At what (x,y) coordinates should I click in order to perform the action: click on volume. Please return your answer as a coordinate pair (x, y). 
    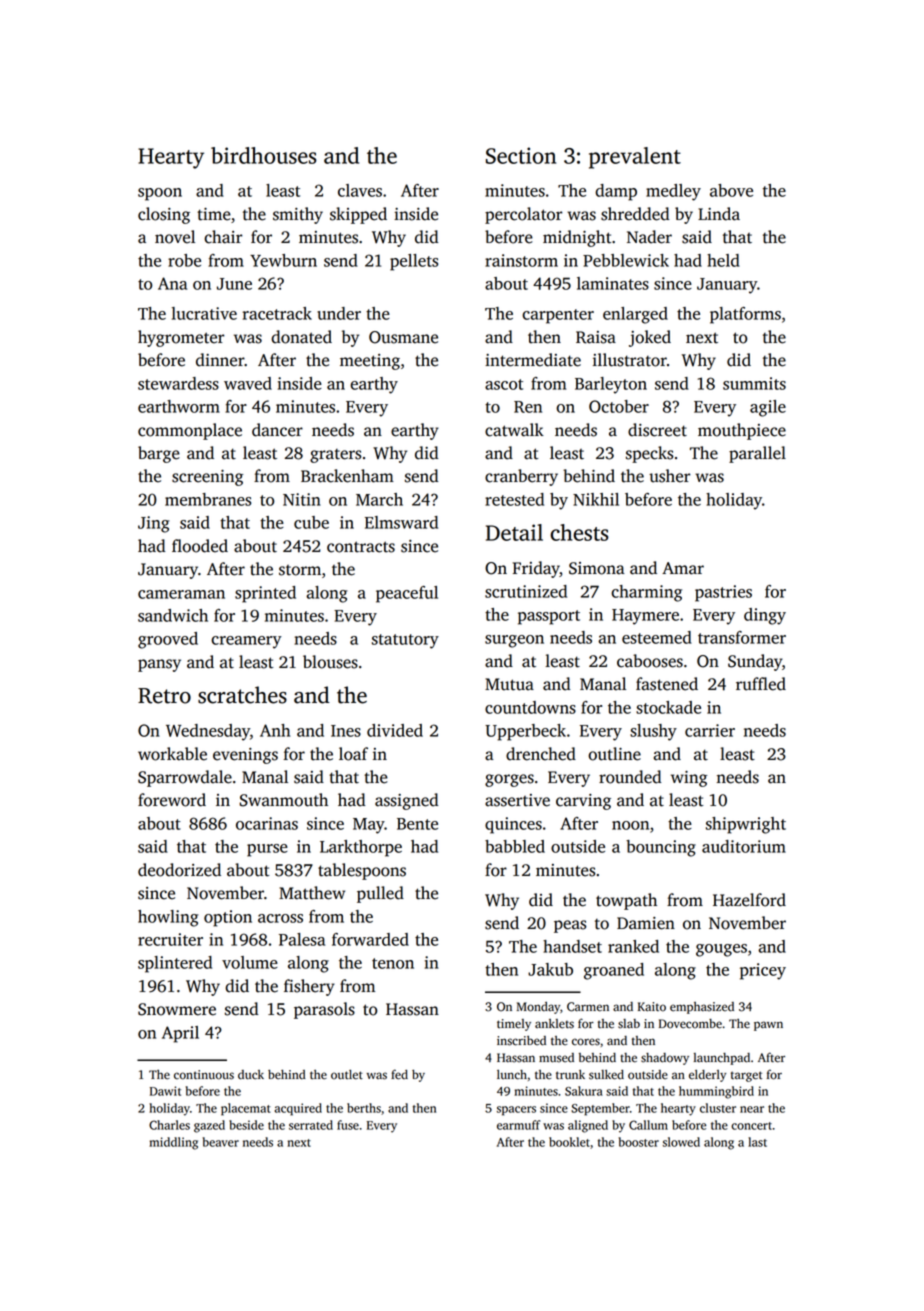
    Looking at the image, I should click on (250, 962).
